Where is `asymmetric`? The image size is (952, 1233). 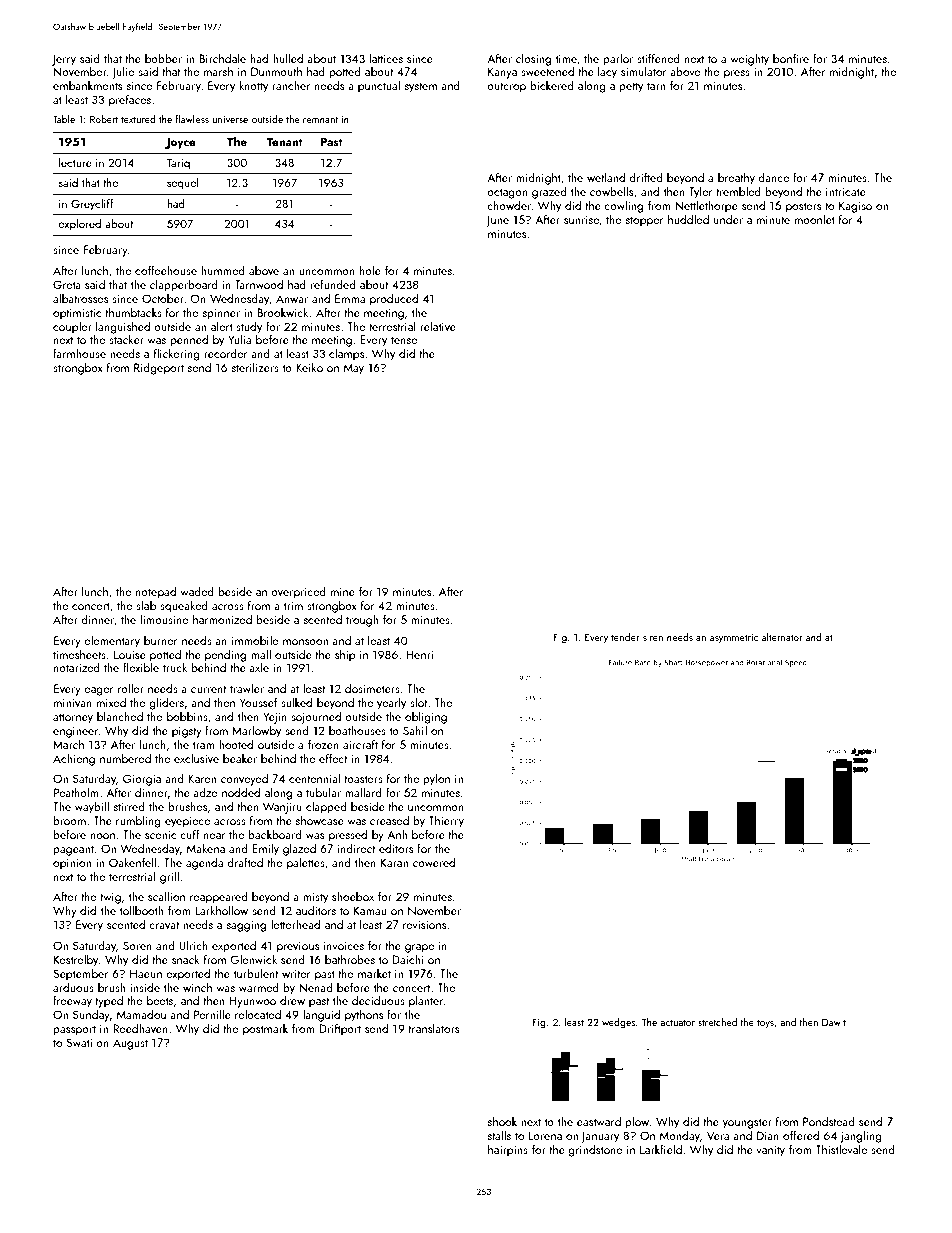
asymmetric is located at coordinates (734, 638).
